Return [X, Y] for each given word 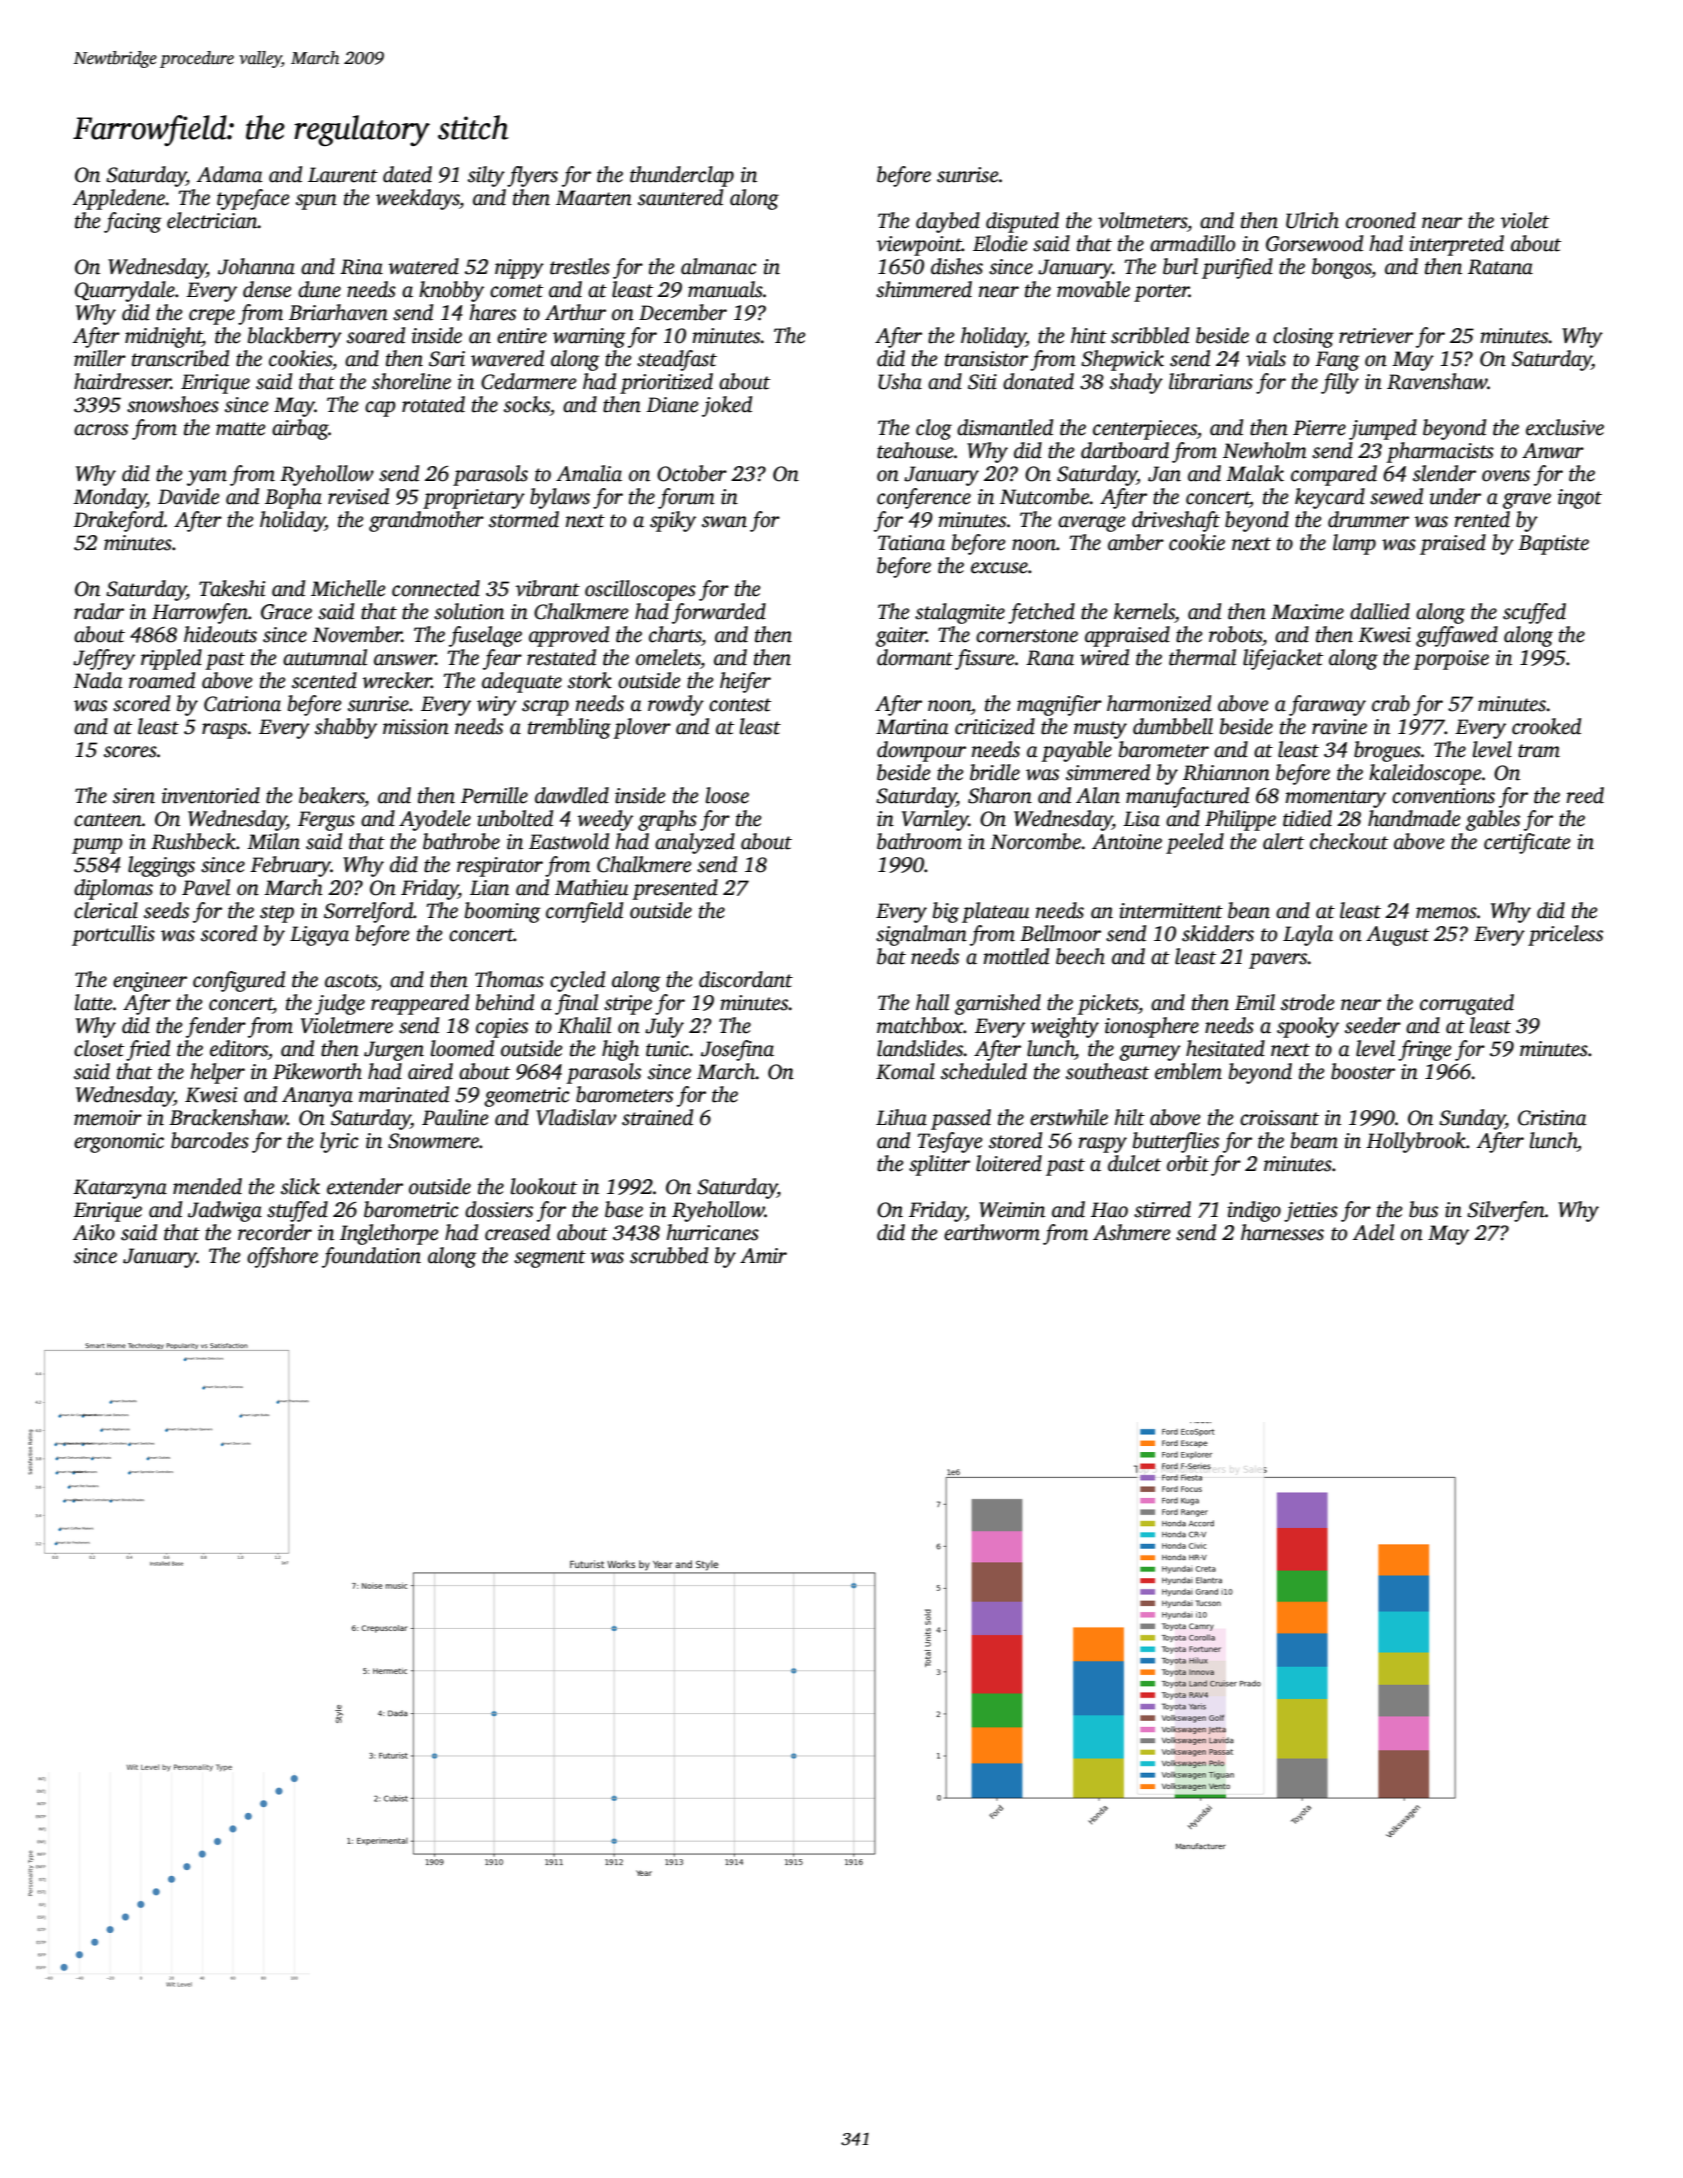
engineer [150, 982]
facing [133, 222]
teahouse [915, 450]
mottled [1016, 956]
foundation [371, 1257]
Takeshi [232, 588]
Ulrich [1312, 220]
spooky [1308, 1027]
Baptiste [1553, 545]
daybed [948, 222]
